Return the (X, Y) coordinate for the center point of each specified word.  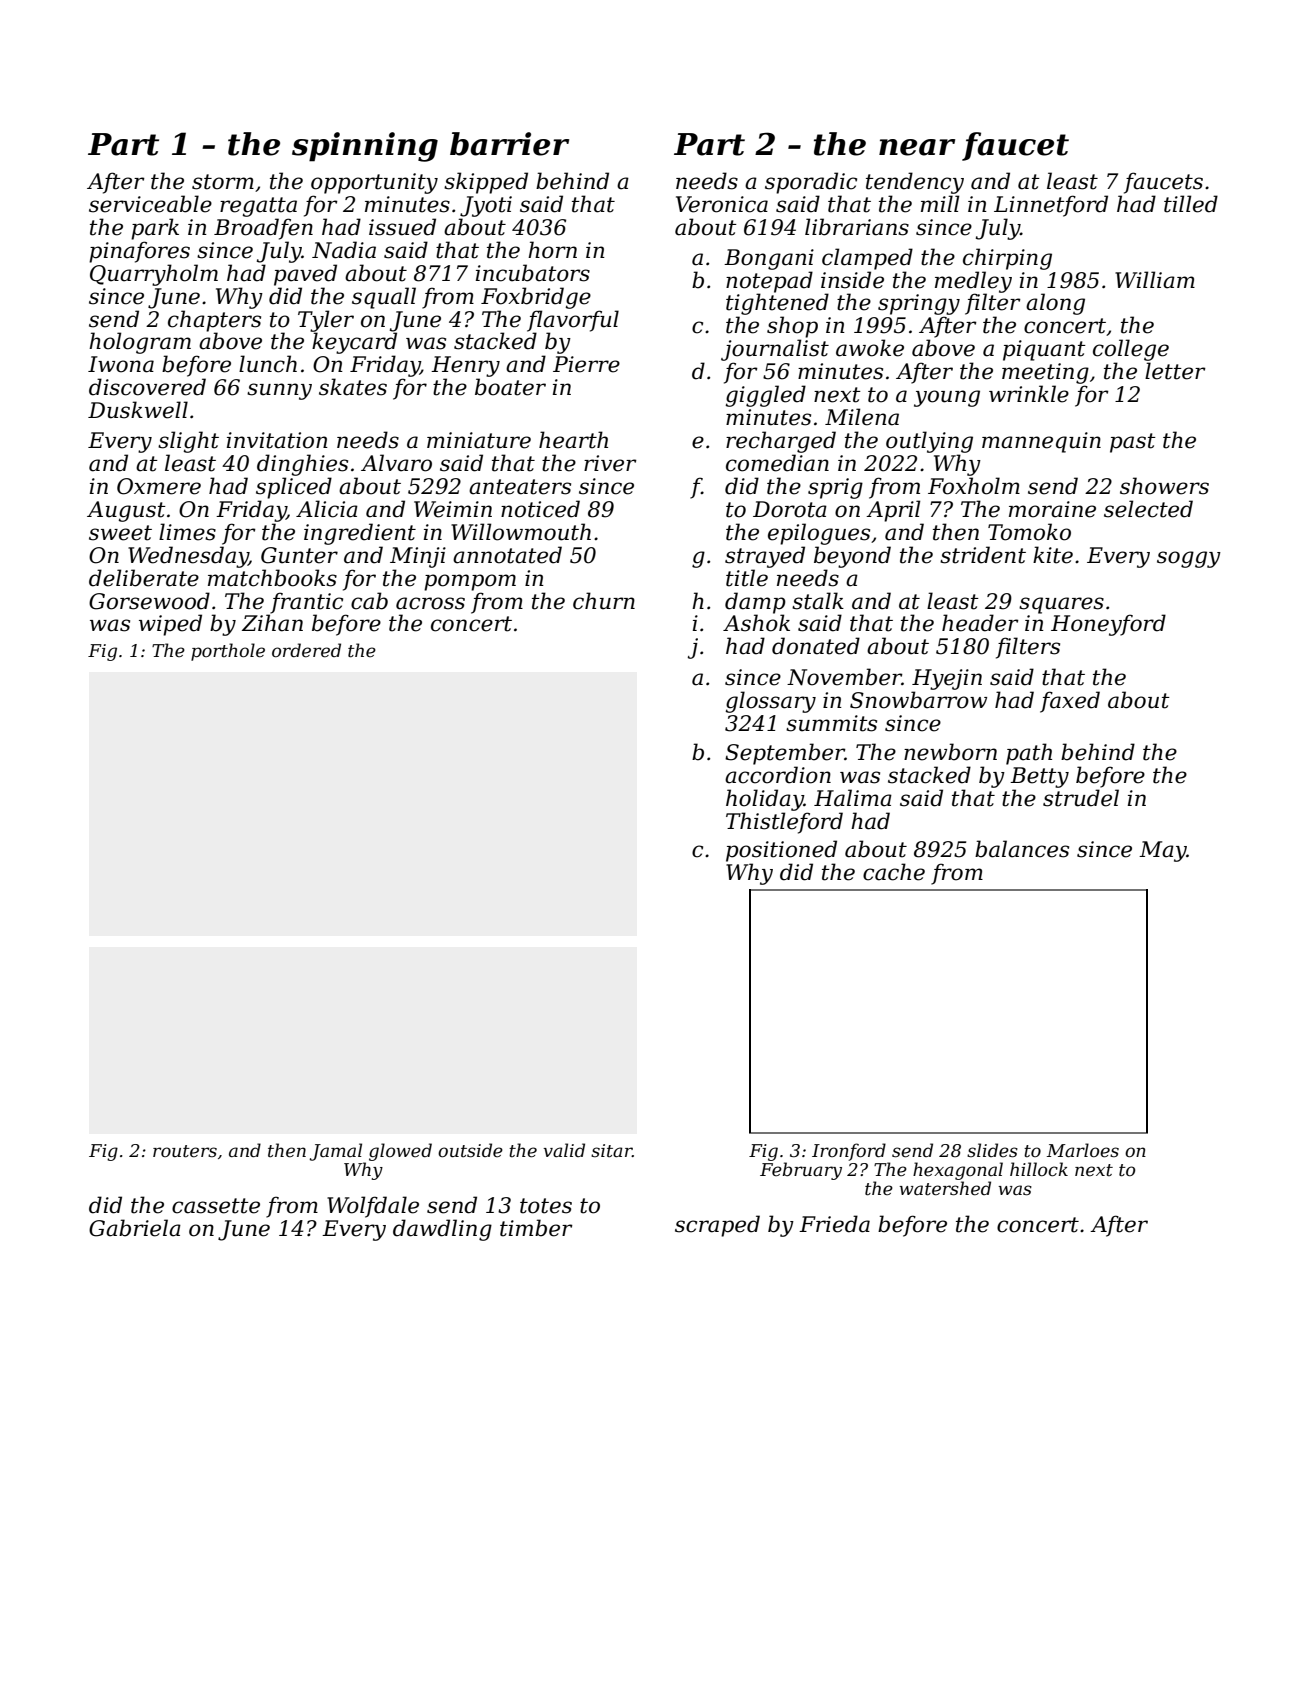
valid (564, 1150)
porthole (228, 652)
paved (305, 275)
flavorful (573, 321)
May (1163, 851)
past (1133, 443)
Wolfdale (373, 1207)
